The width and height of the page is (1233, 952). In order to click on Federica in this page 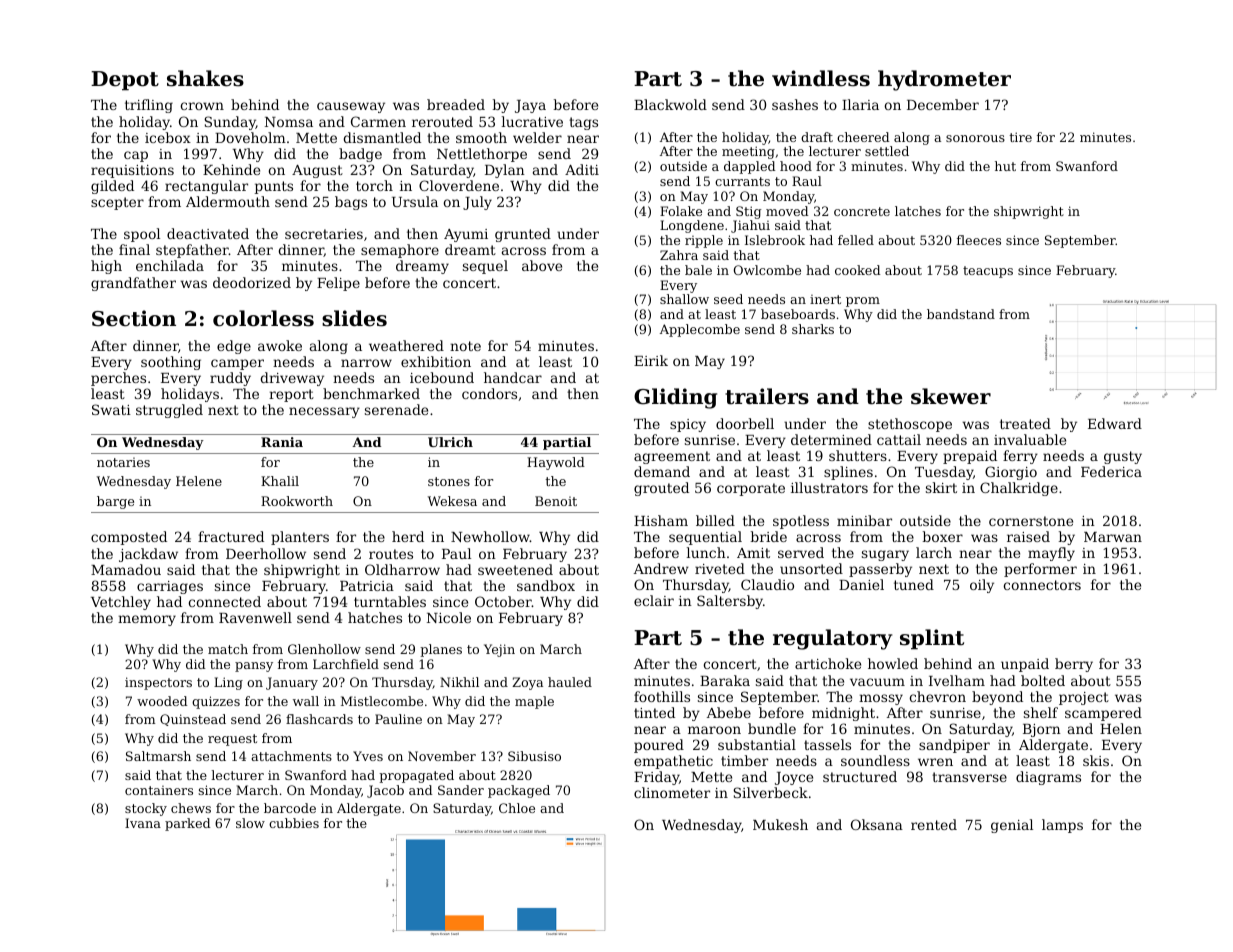, I will do `click(1111, 471)`.
